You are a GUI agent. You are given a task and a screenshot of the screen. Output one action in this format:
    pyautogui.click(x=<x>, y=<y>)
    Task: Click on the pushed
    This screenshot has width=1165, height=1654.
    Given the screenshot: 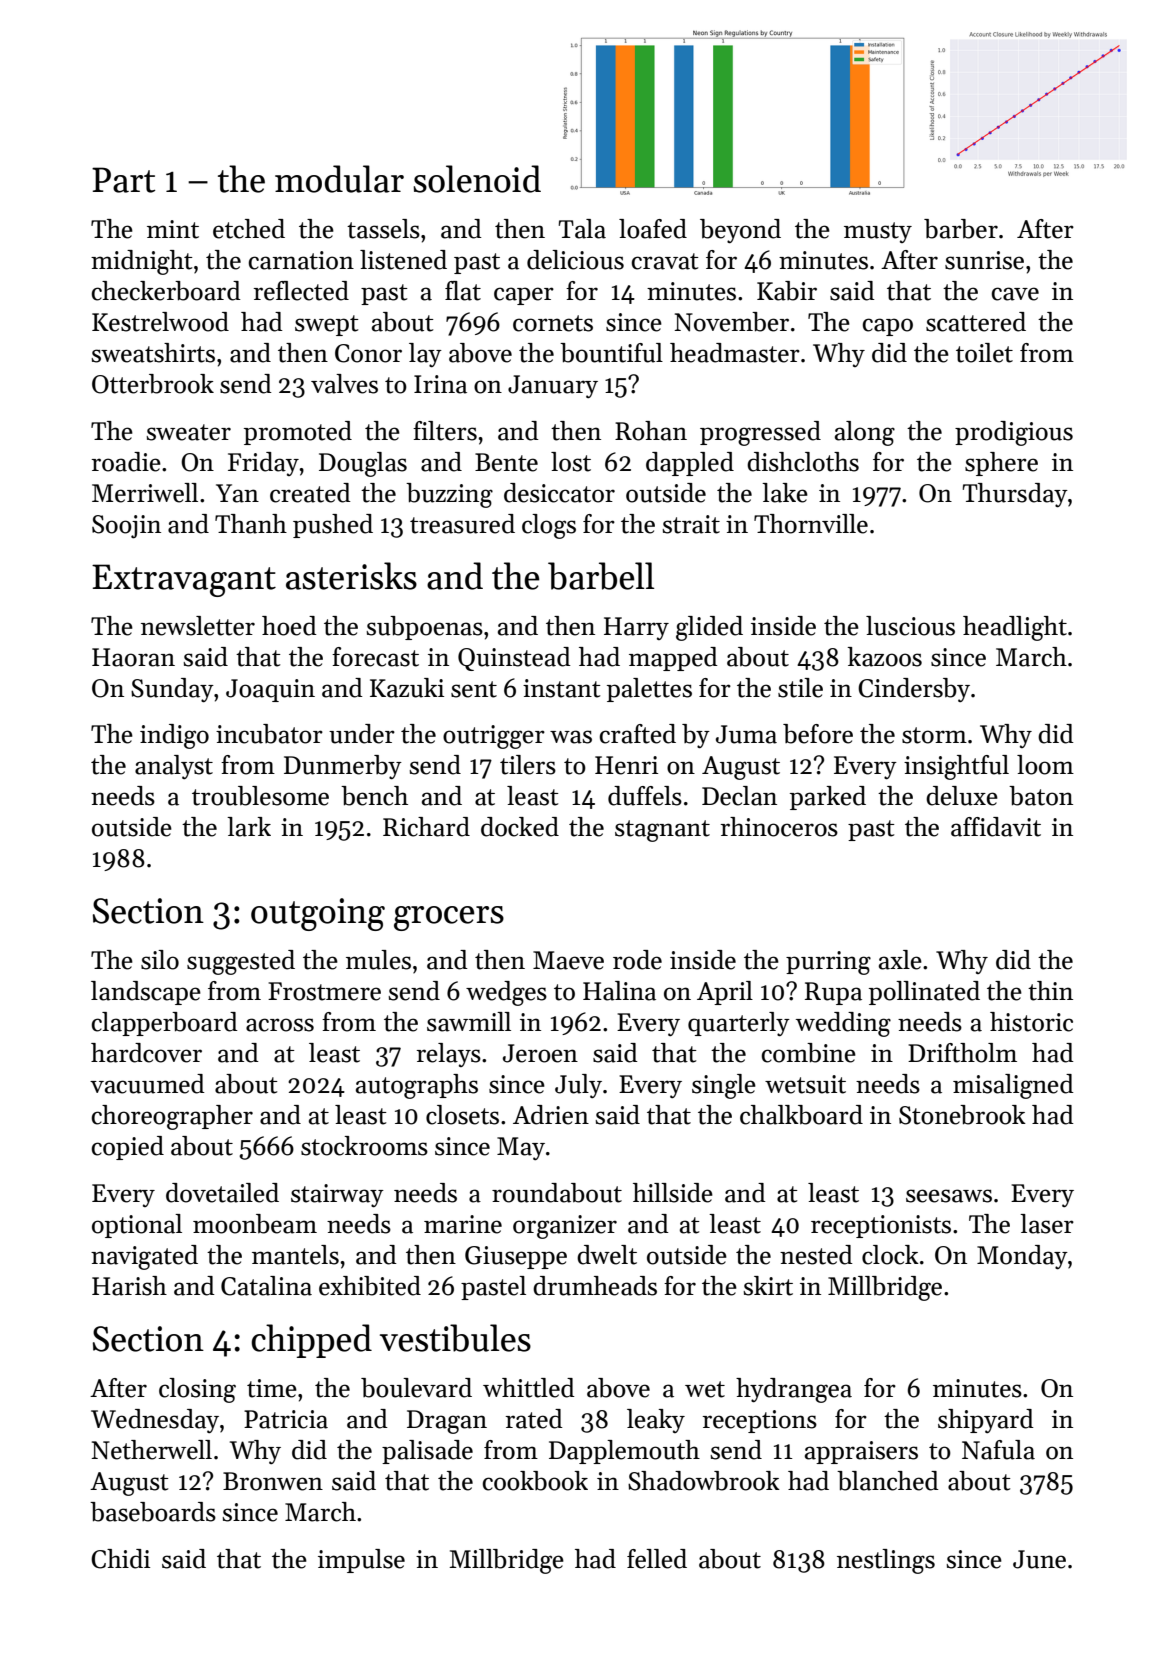 What is the action you would take?
    pyautogui.click(x=333, y=526)
